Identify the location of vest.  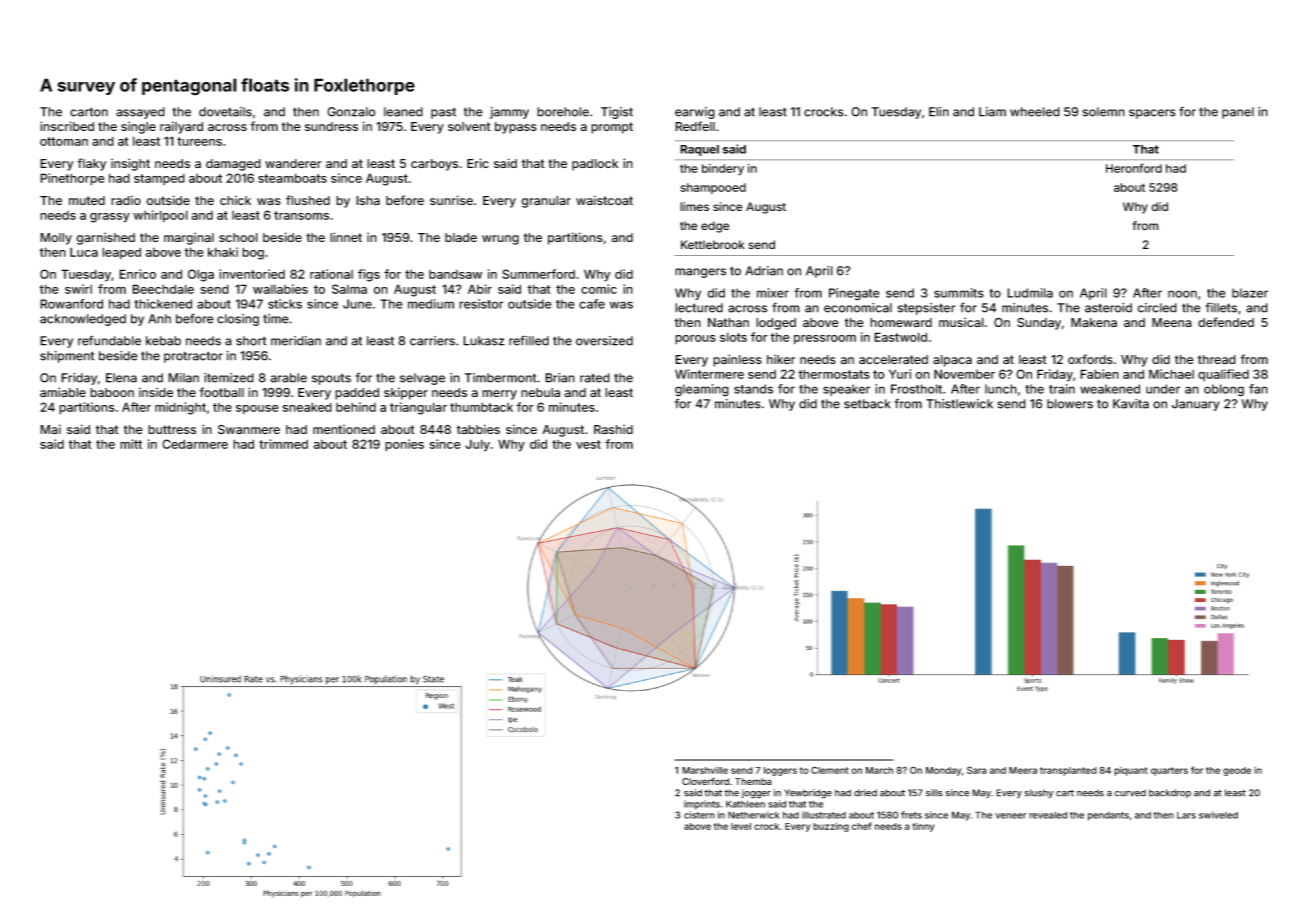
(588, 444).
